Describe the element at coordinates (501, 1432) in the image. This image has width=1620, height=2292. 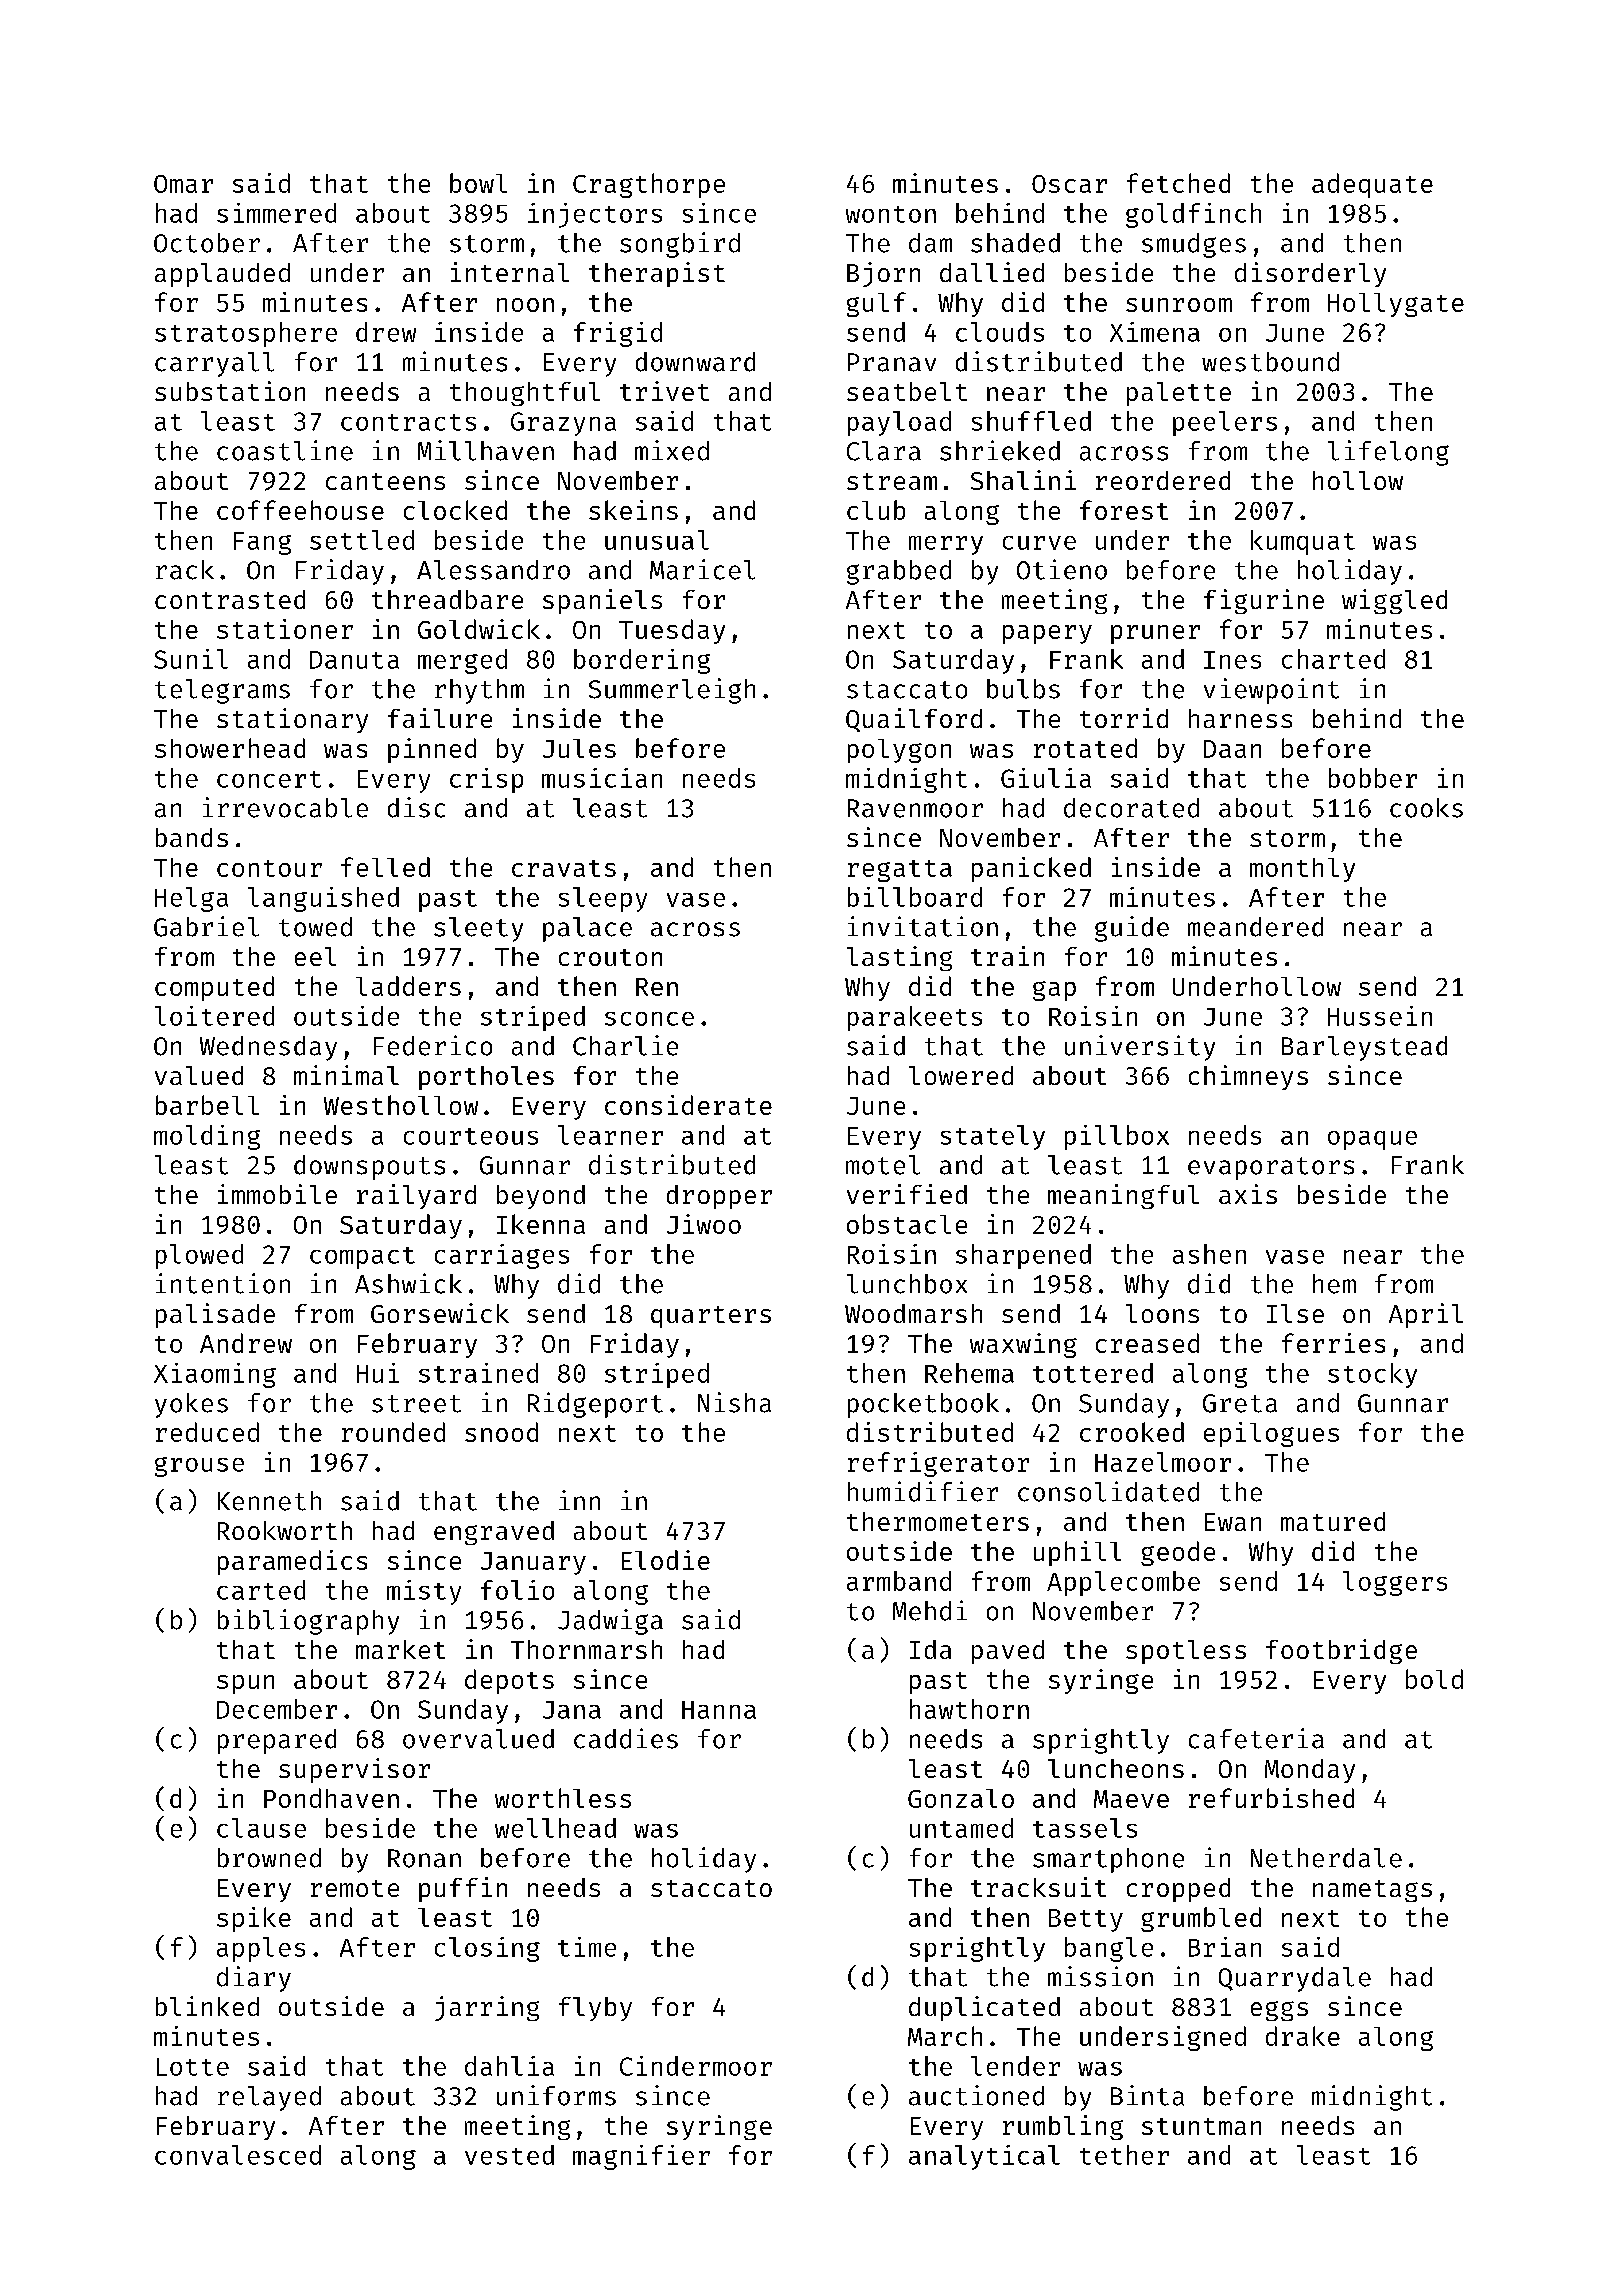
I see `snood` at that location.
